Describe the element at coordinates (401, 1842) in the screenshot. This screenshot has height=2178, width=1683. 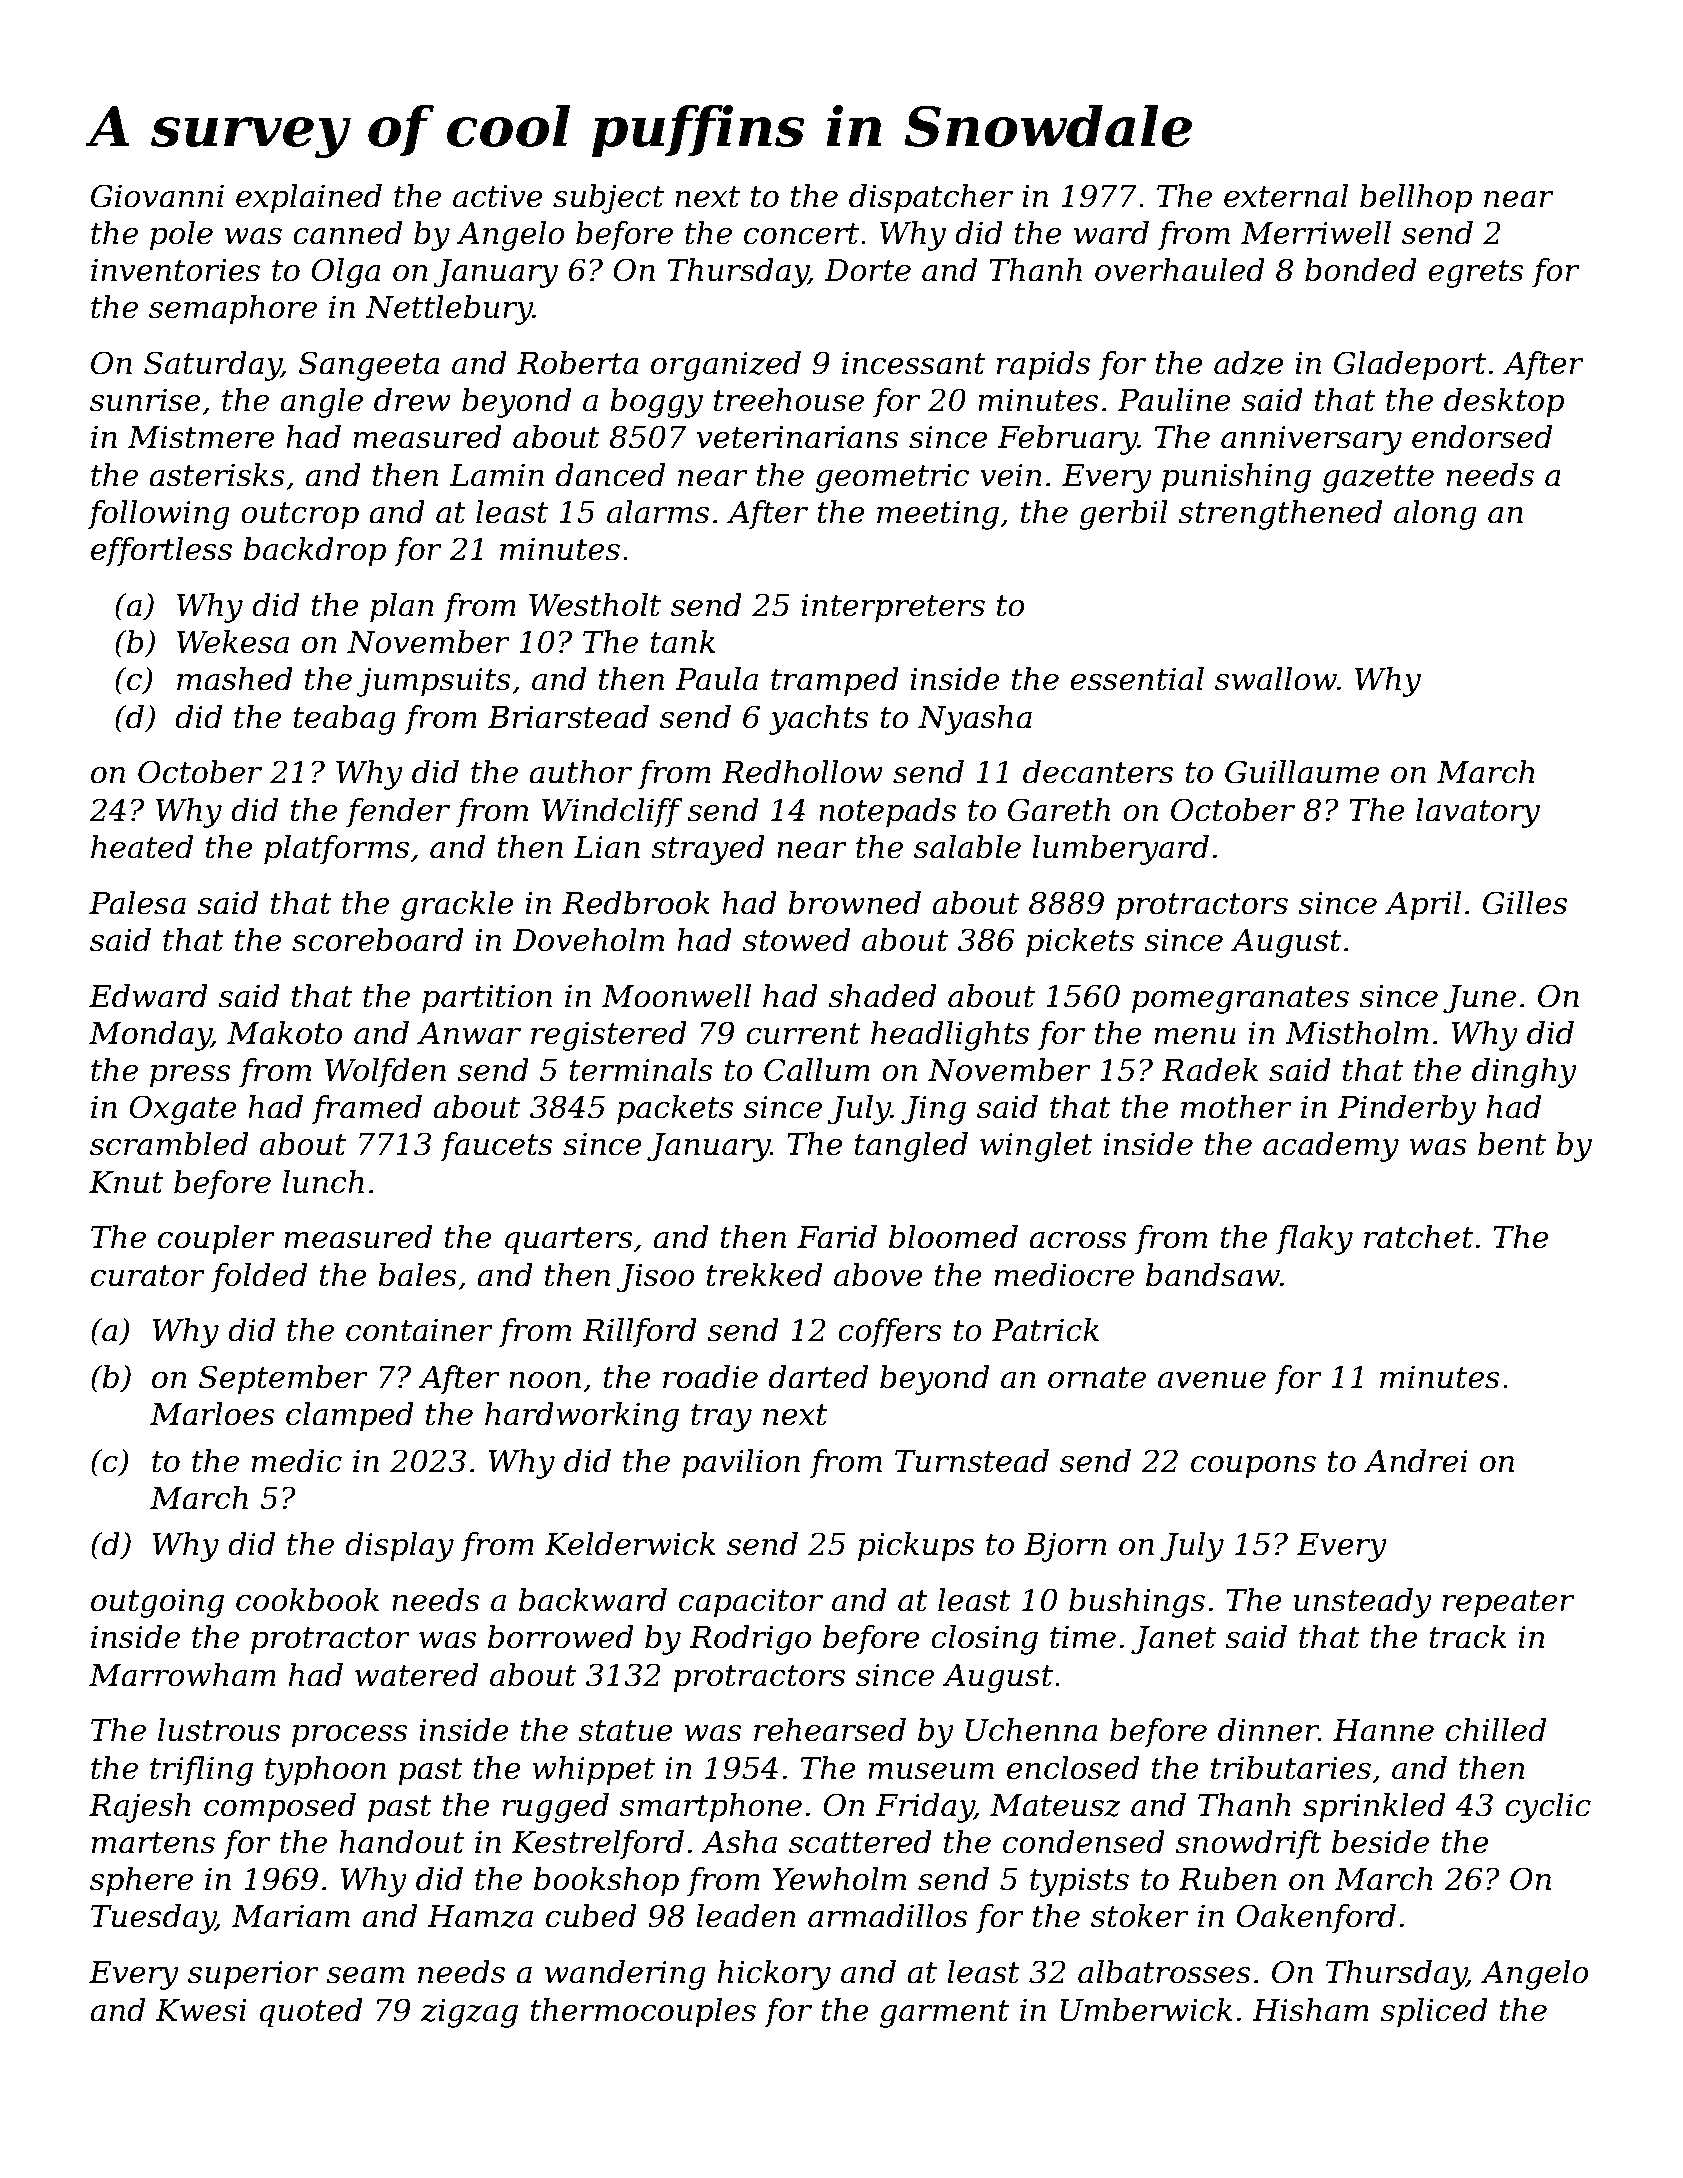
I see `handout` at that location.
